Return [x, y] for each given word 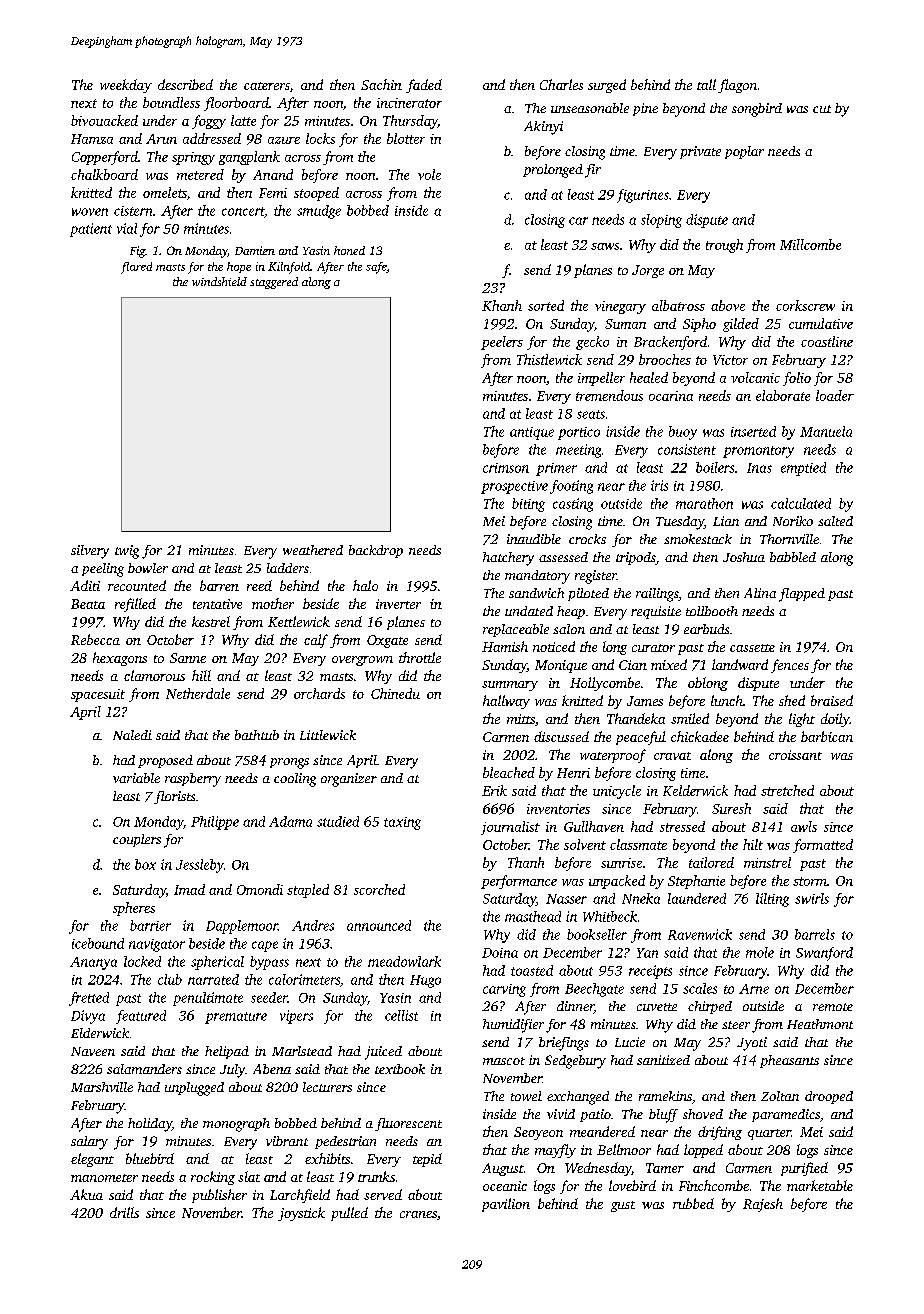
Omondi [260, 889]
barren [219, 585]
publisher [219, 1196]
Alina [760, 593]
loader [835, 395]
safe [376, 268]
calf [316, 641]
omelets [165, 192]
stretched [787, 790]
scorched [379, 889]
